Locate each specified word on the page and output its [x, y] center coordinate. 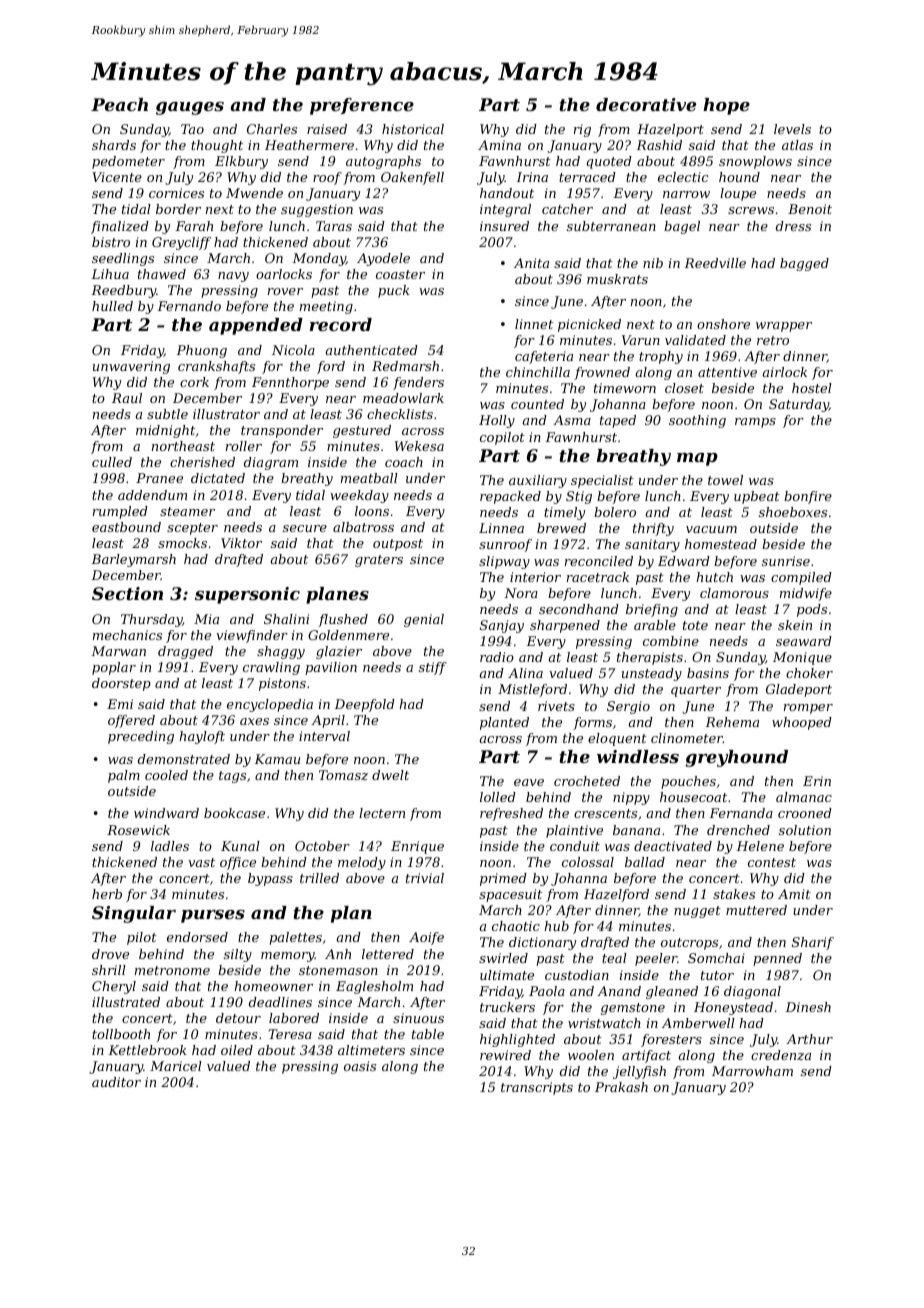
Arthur [809, 1039]
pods [812, 610]
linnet [534, 324]
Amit [794, 894]
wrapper [784, 327]
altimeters [371, 1050]
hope [726, 106]
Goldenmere [348, 635]
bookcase [234, 813]
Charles [272, 129]
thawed [162, 274]
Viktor [241, 543]
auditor [116, 1082]
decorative [646, 104]
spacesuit [510, 895]
